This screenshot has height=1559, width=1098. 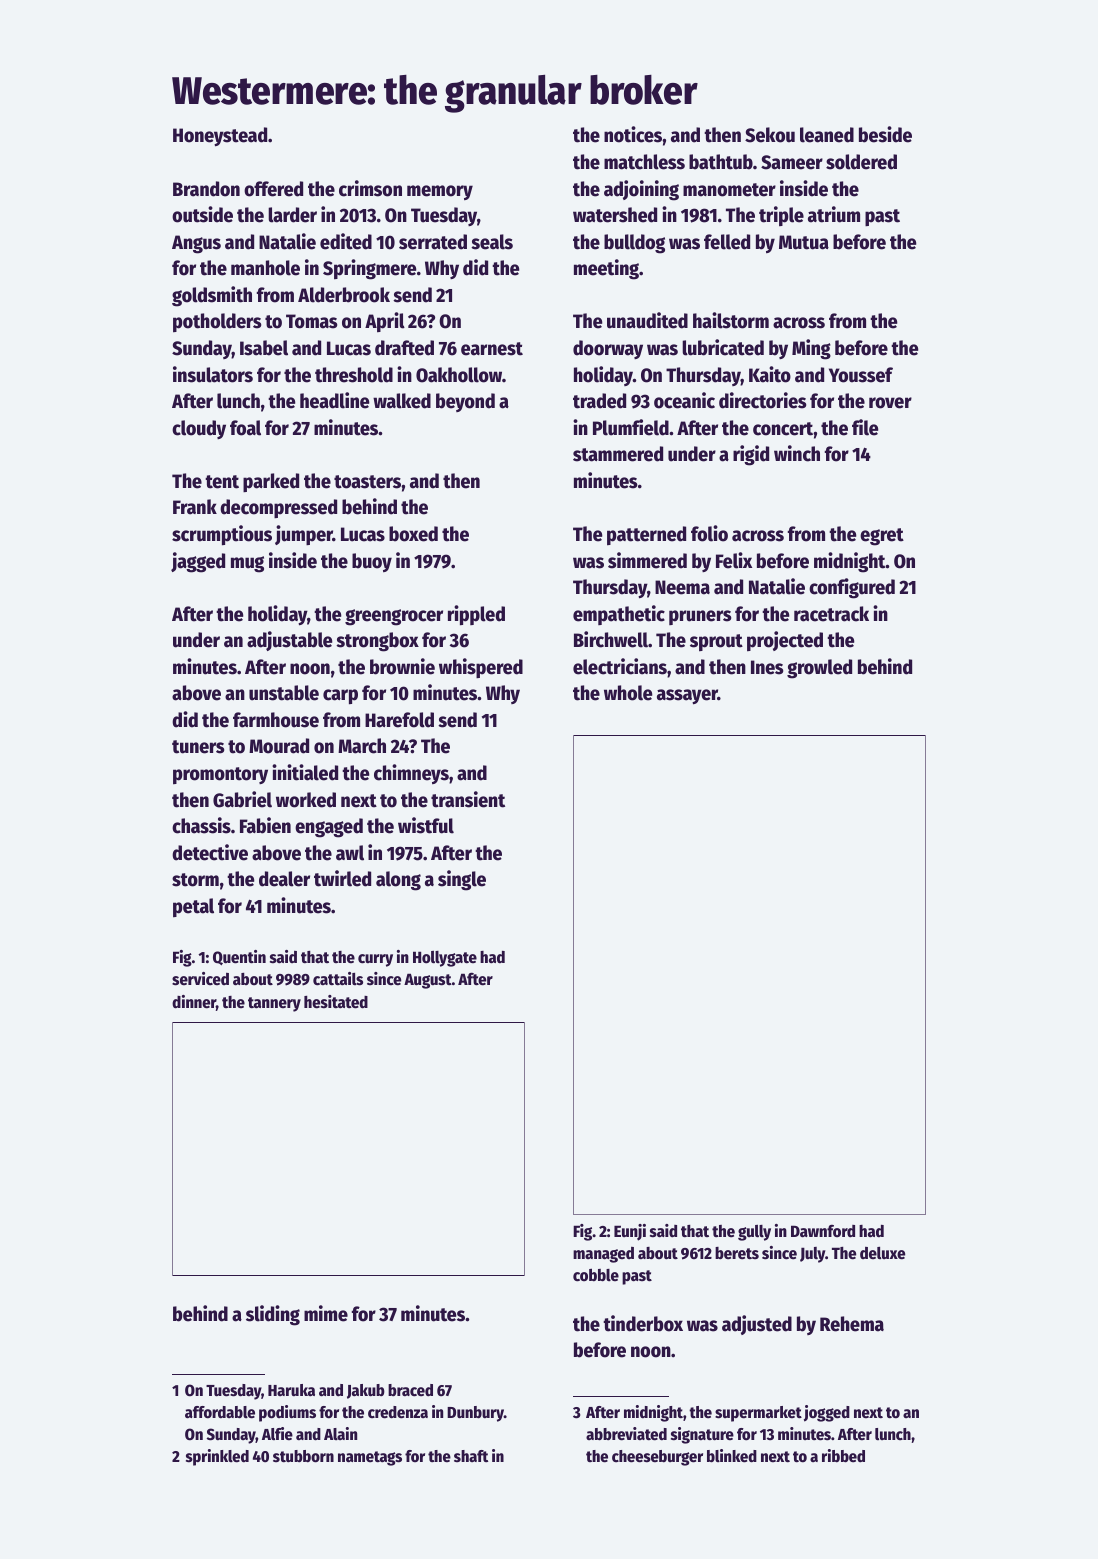 I want to click on notices, so click(x=633, y=134).
